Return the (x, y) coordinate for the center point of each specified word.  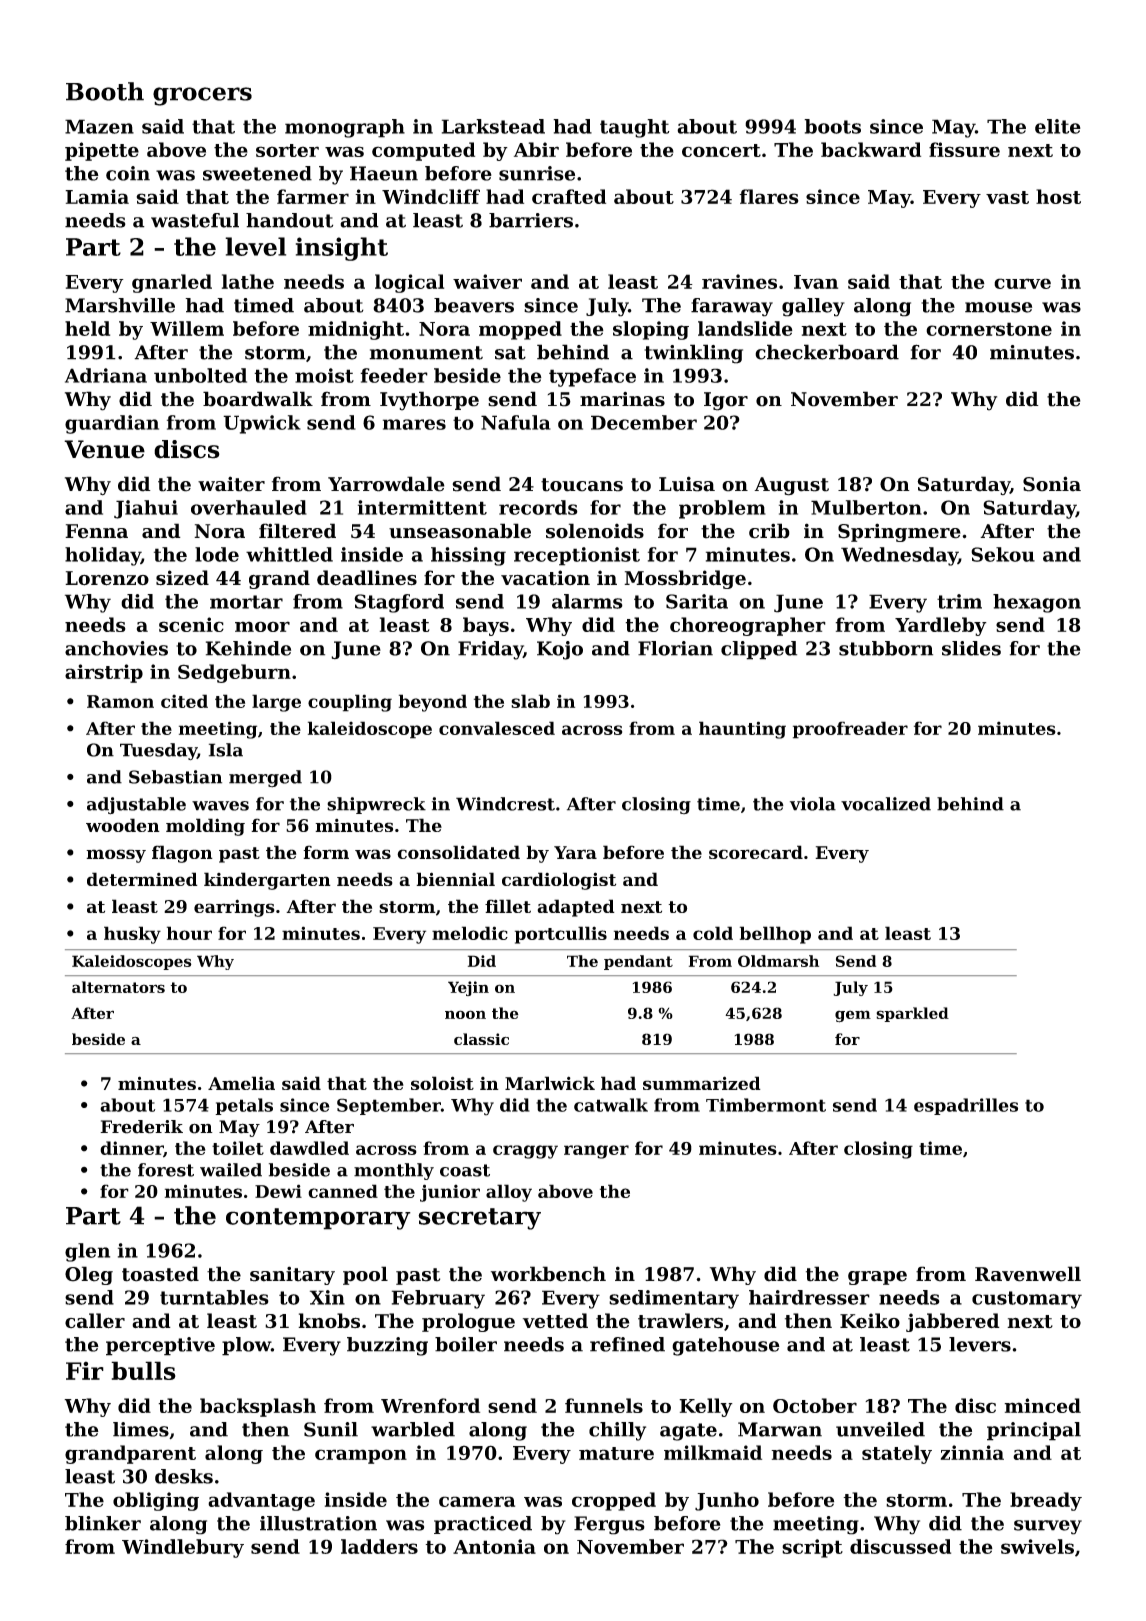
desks (184, 1476)
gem (853, 1016)
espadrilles (966, 1106)
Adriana (106, 375)
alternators (118, 987)
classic (481, 1039)
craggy (525, 1152)
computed (423, 151)
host (1058, 196)
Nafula (516, 422)
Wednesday (899, 556)
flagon (182, 854)
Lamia (97, 196)
